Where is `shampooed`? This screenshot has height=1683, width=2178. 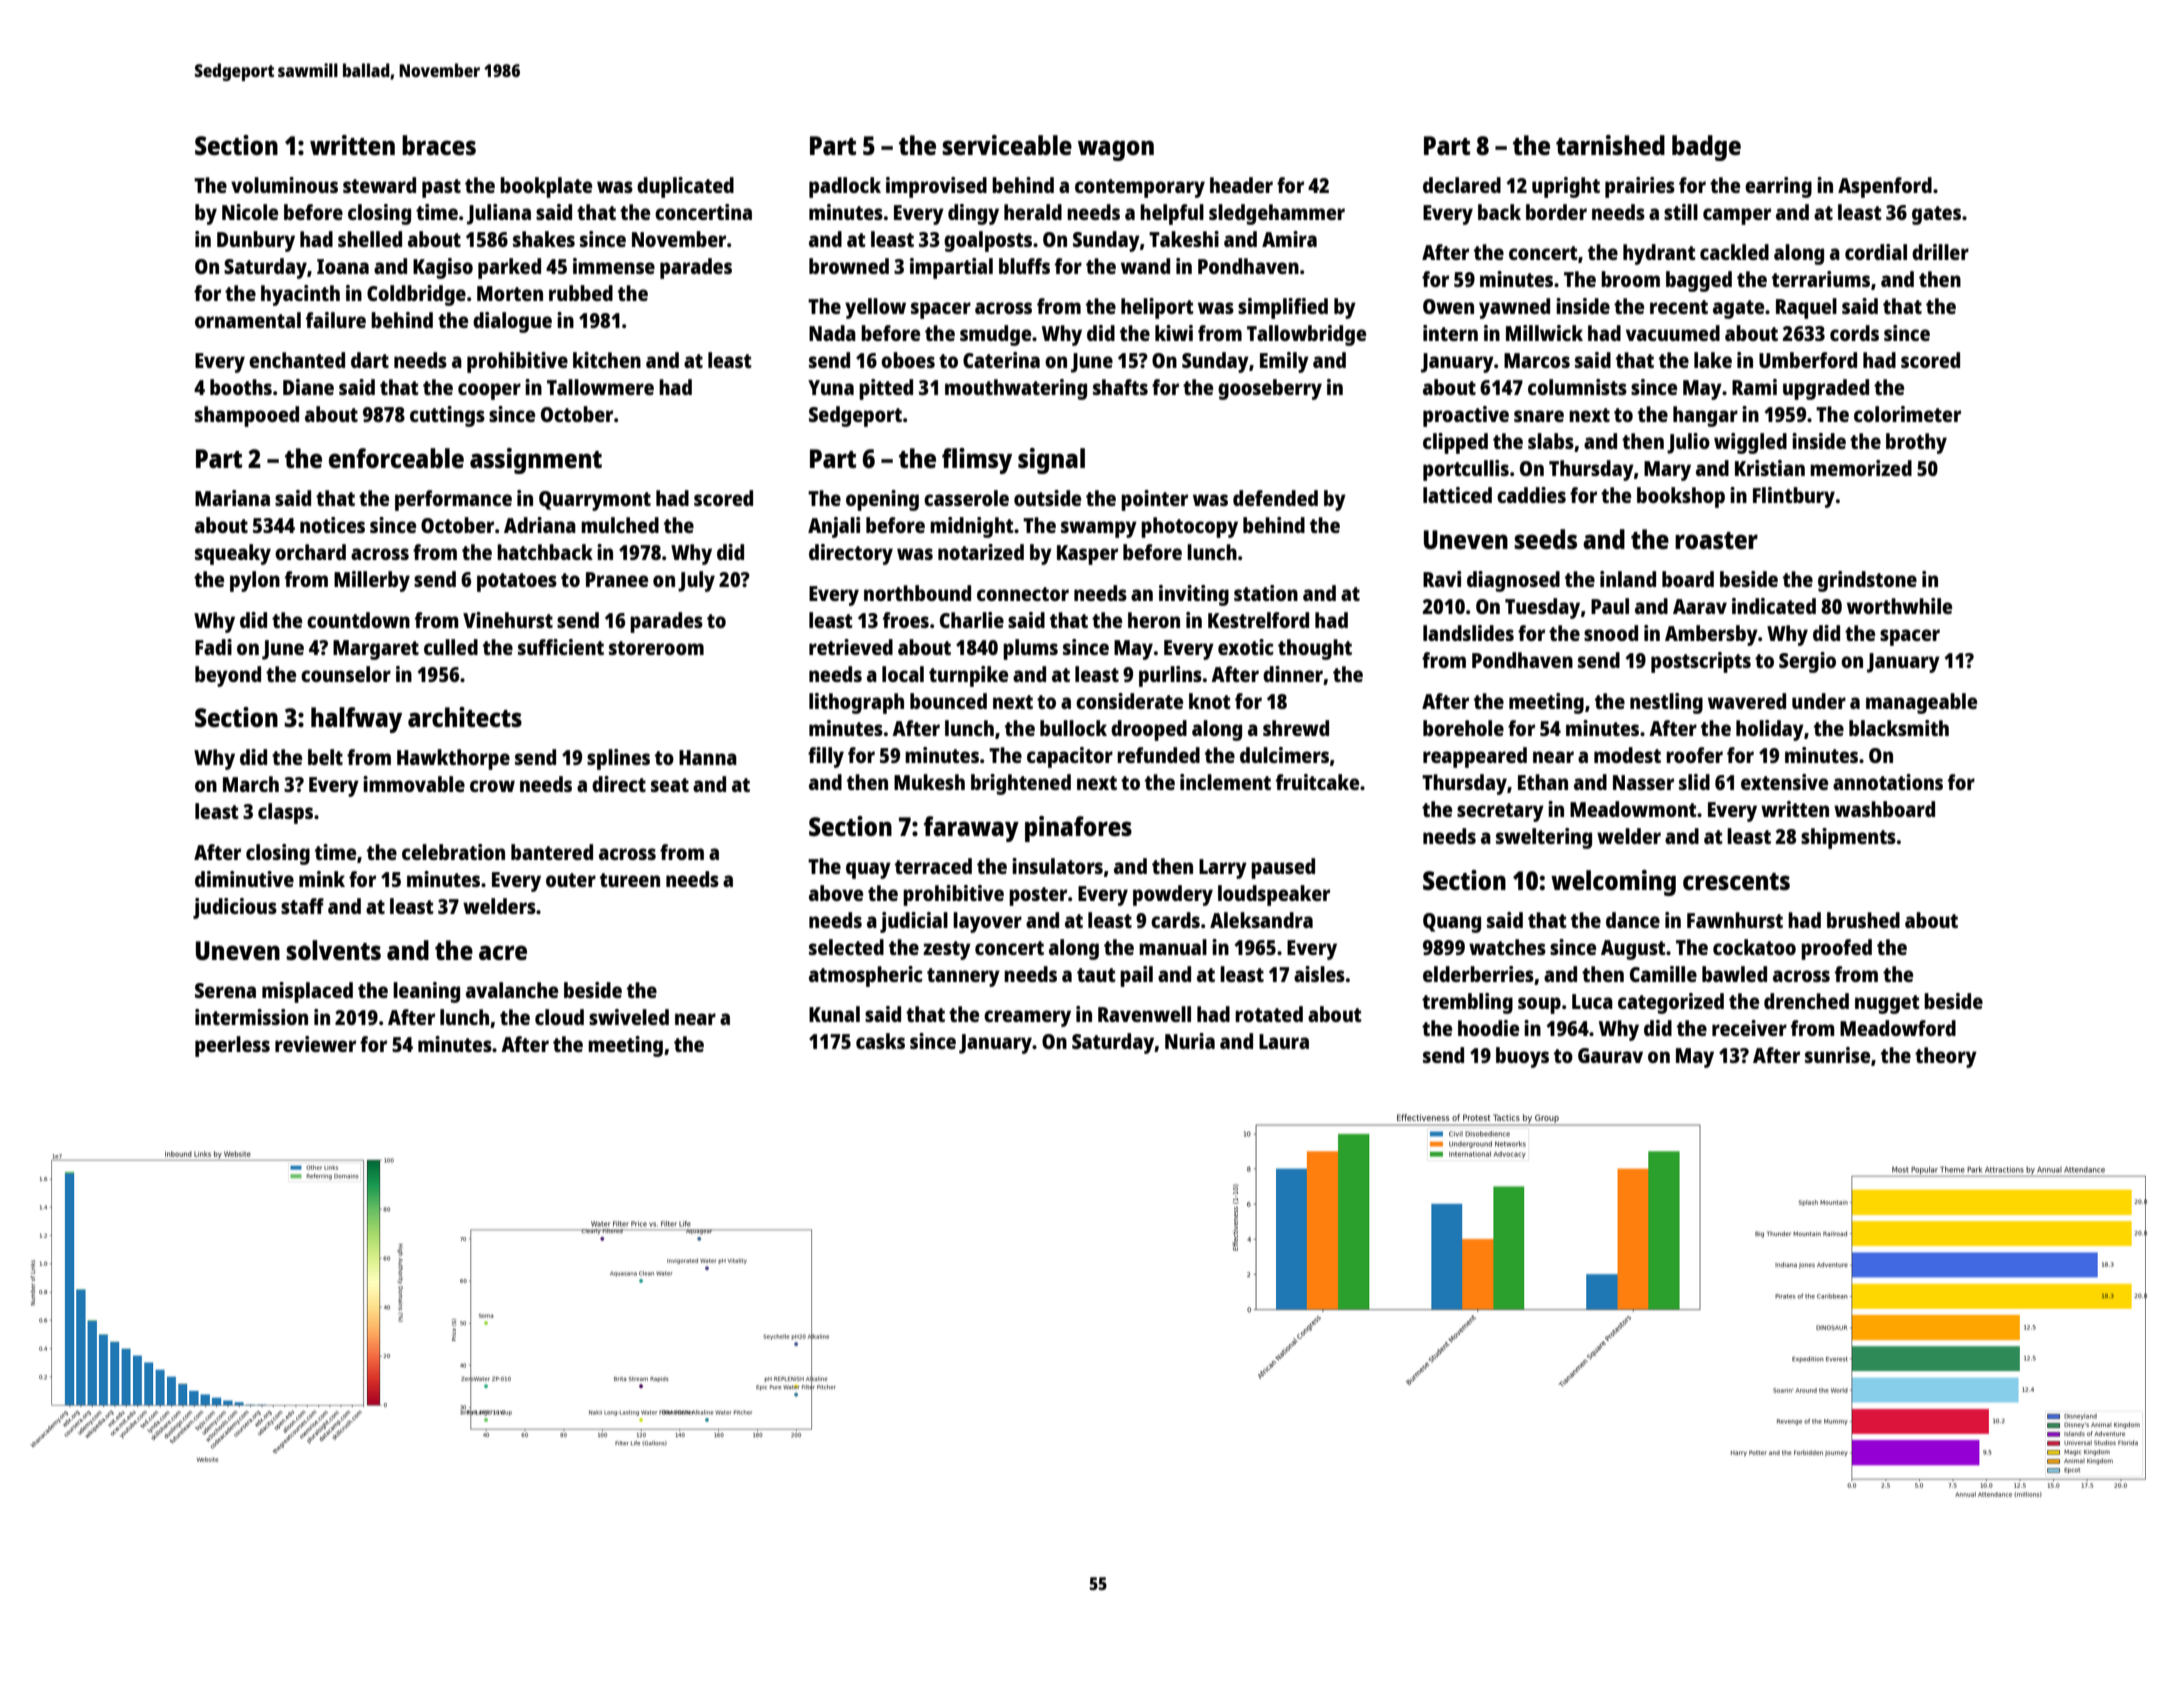 shampooed is located at coordinates (247, 416).
